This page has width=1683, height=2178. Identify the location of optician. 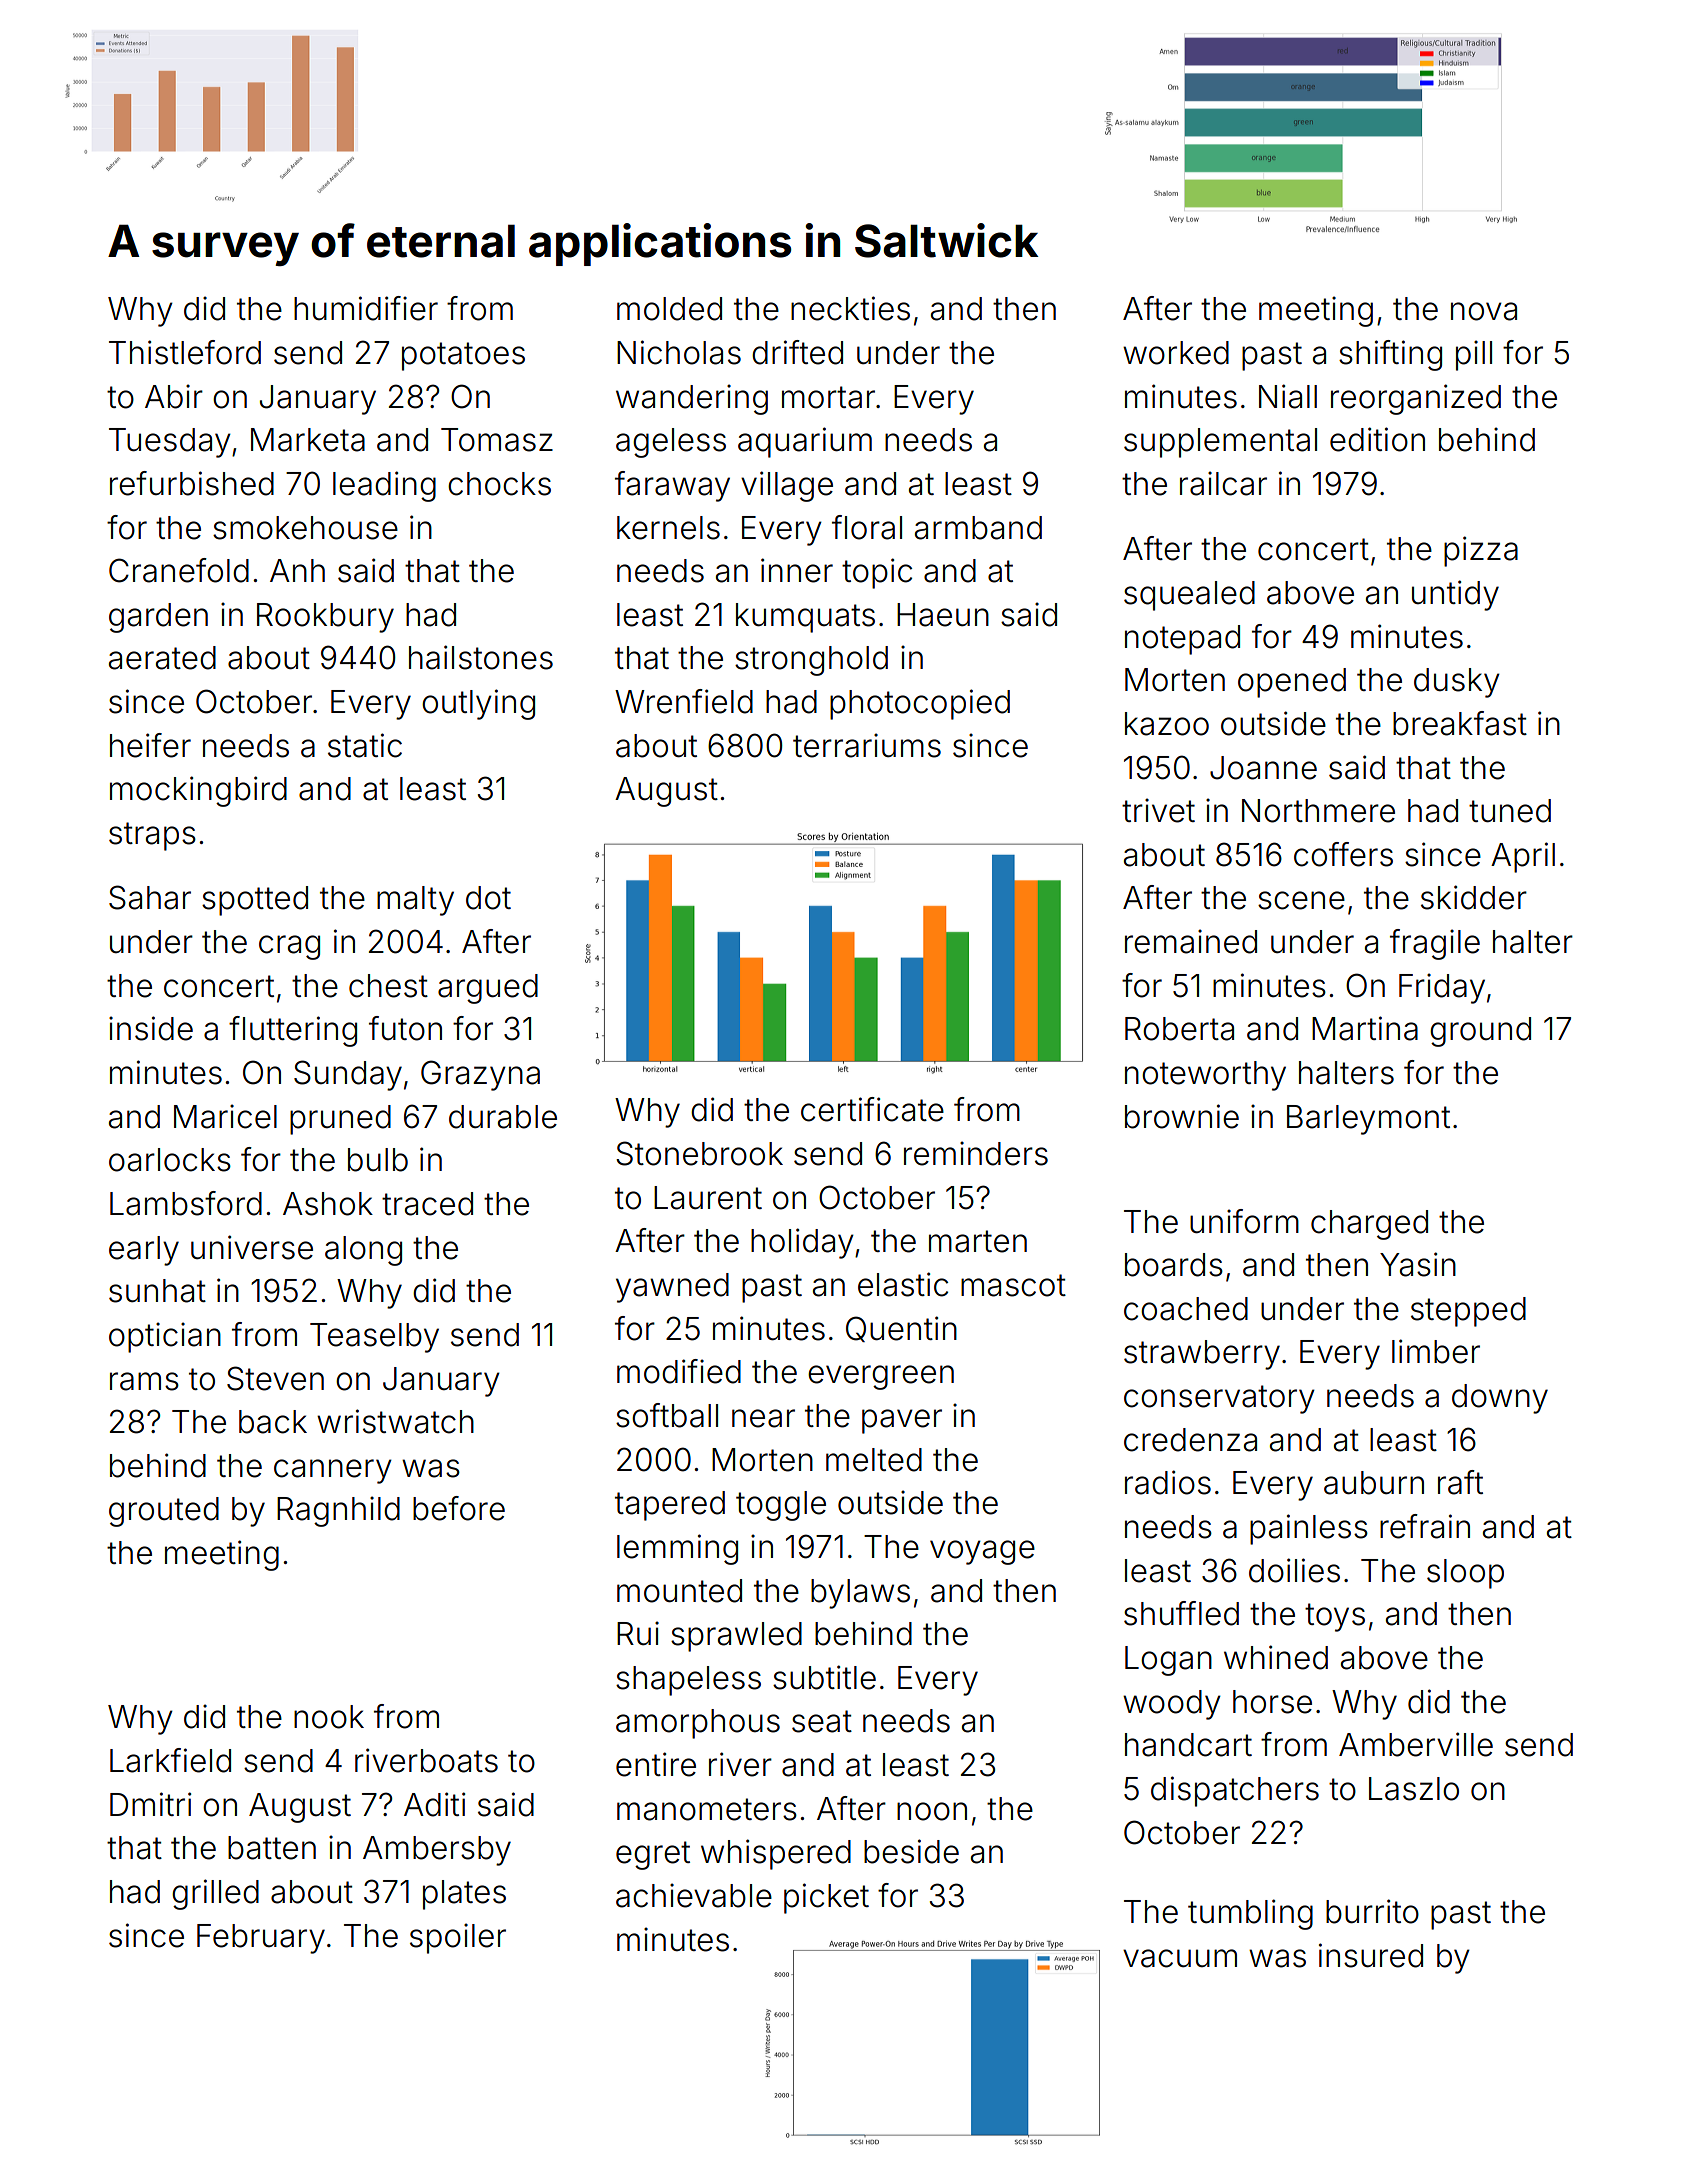
(165, 1337).
